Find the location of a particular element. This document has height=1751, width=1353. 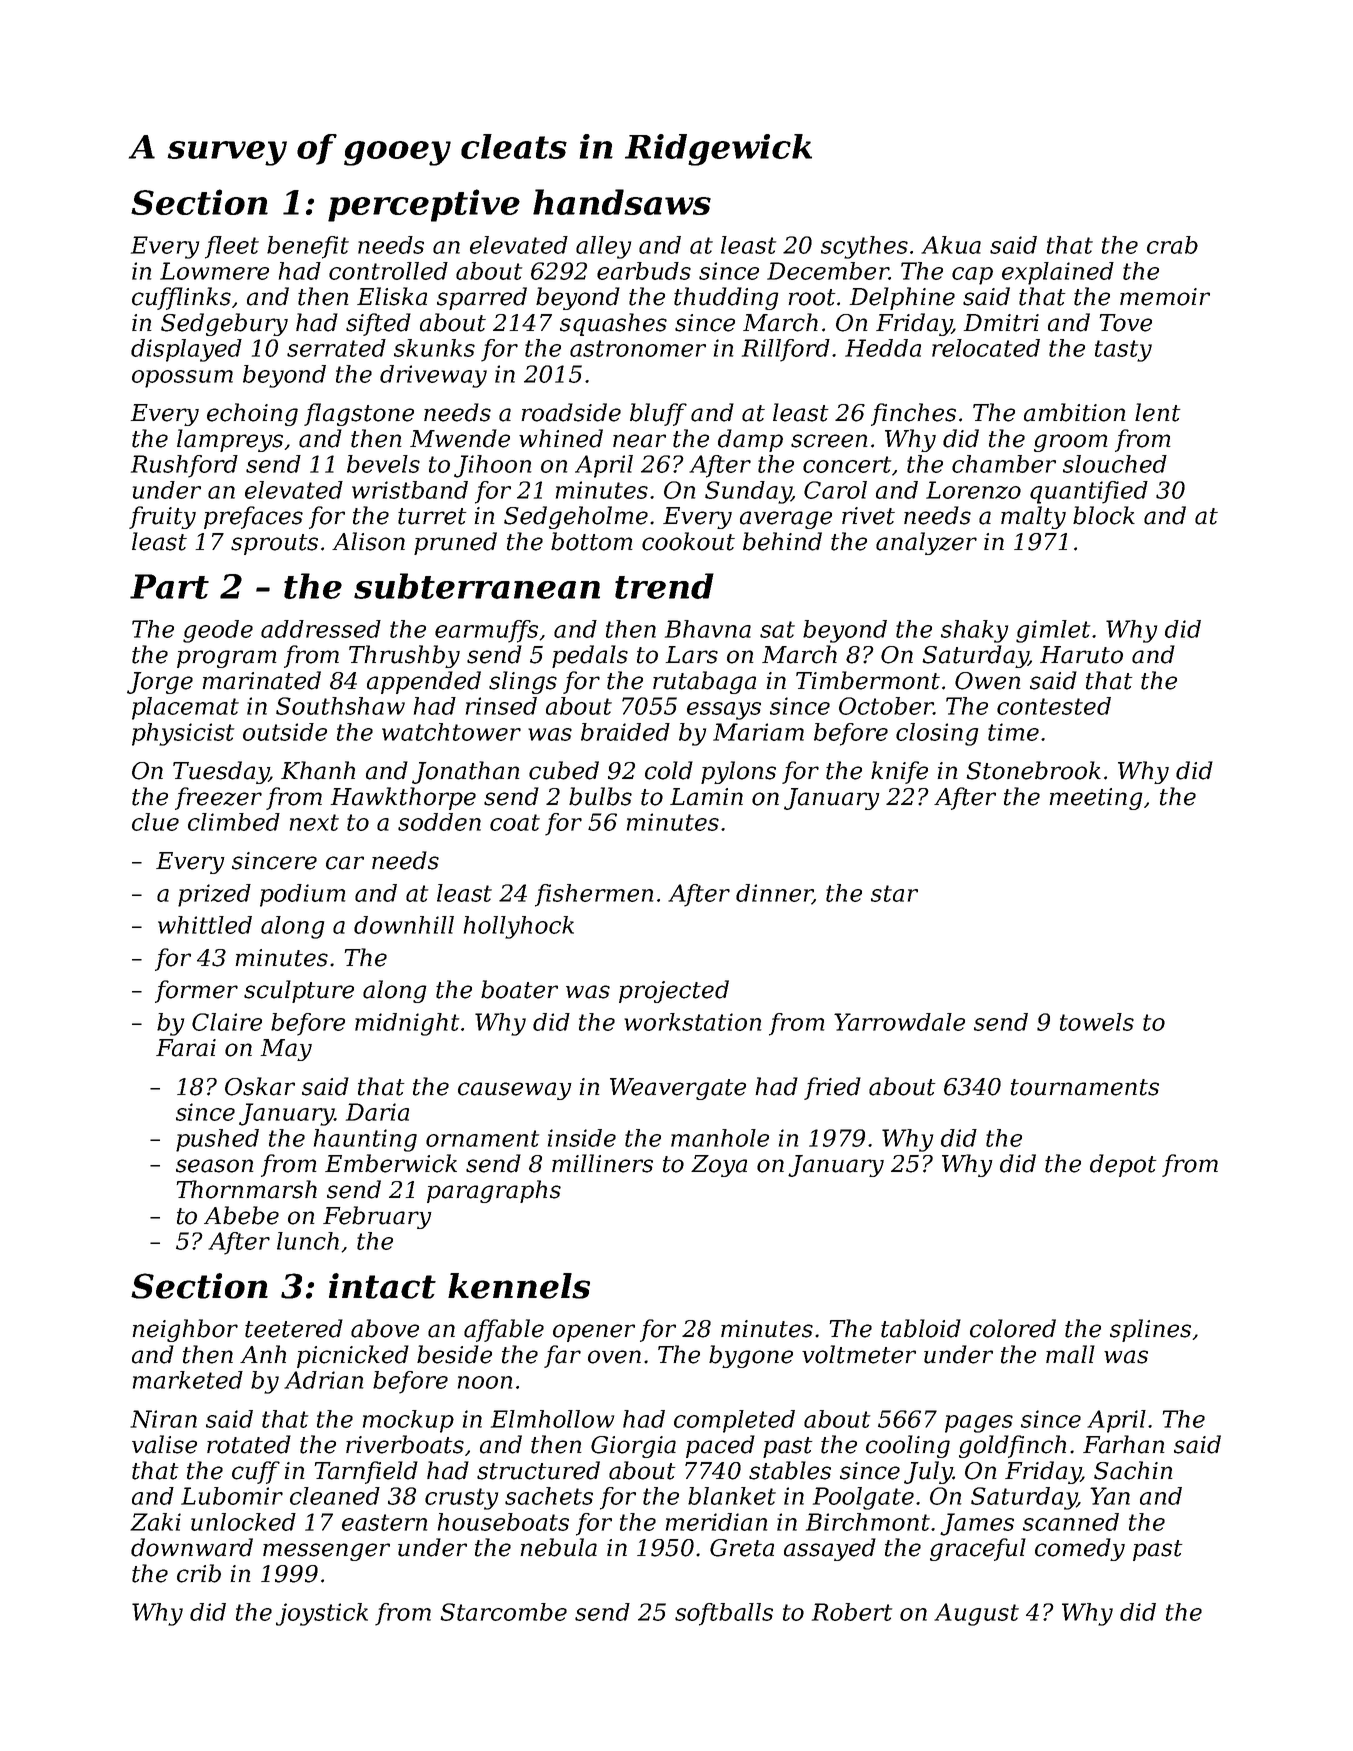

marketed is located at coordinates (188, 1380).
